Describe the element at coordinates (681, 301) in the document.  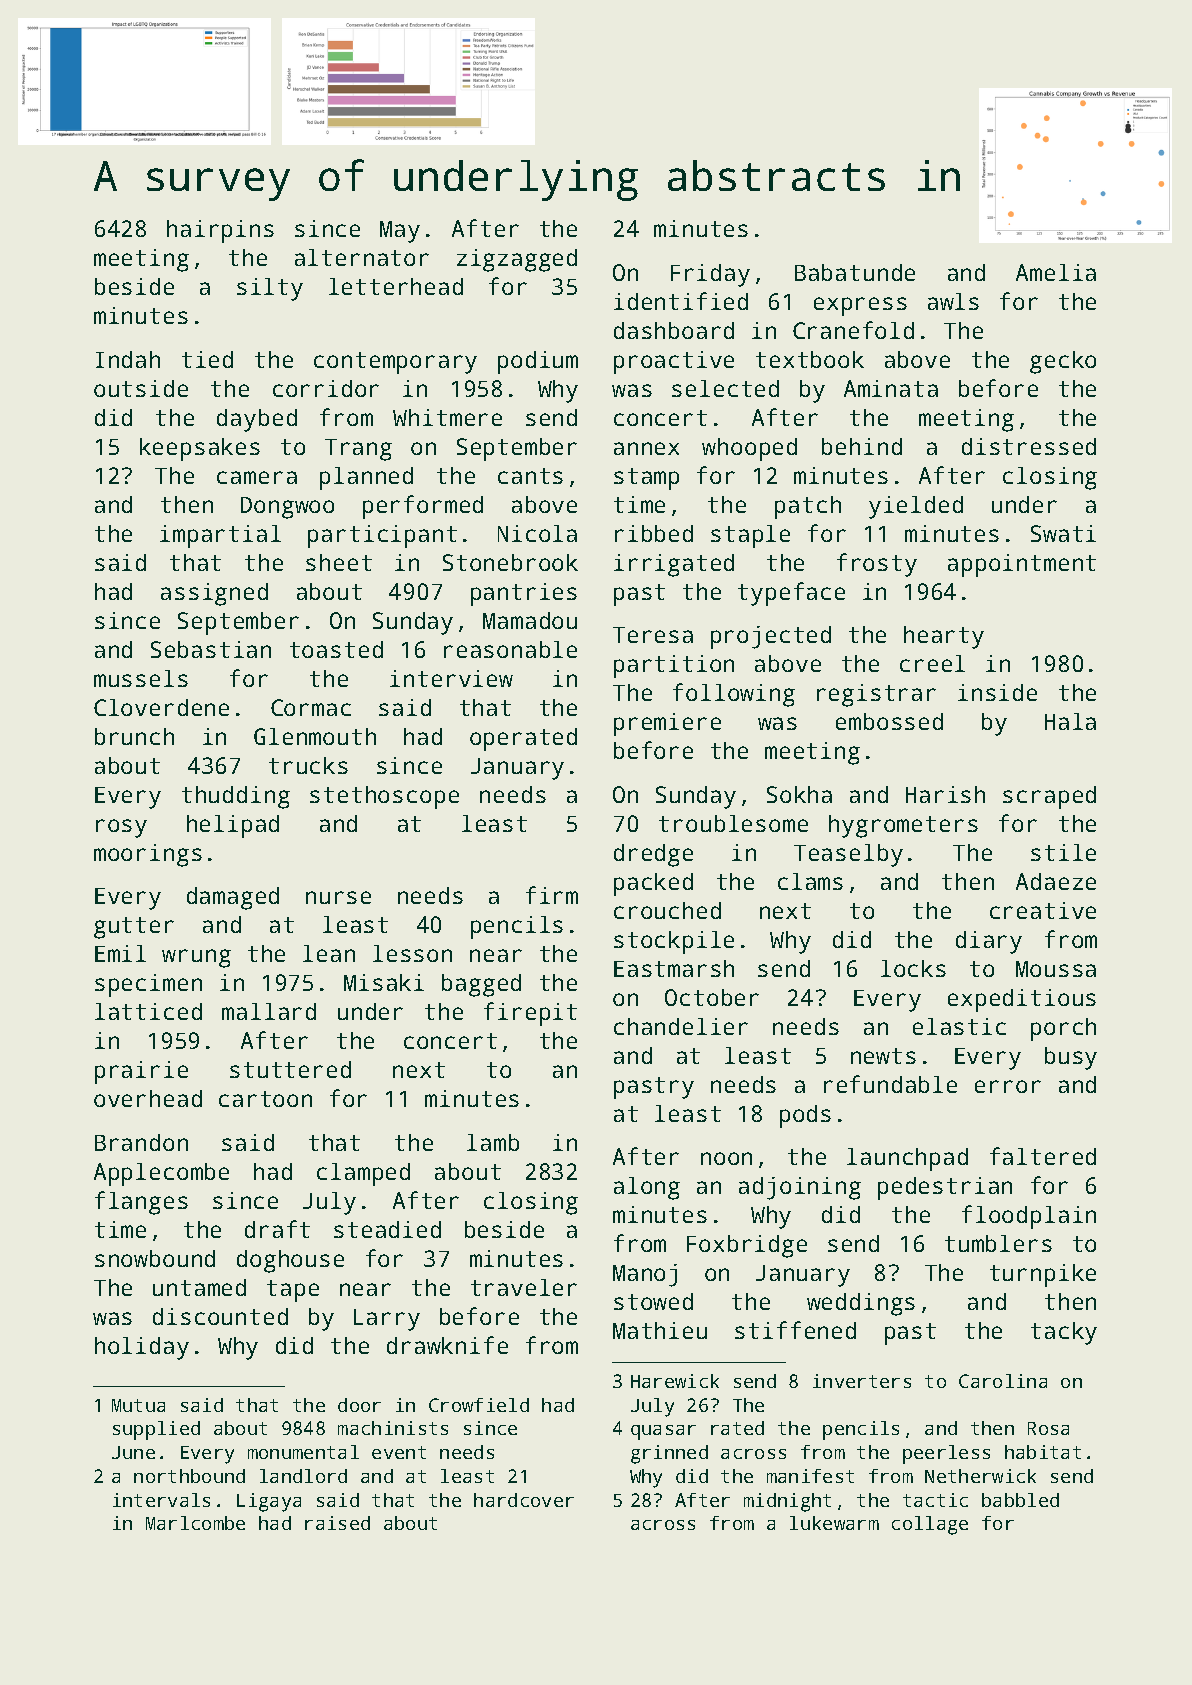
I see `identified` at that location.
